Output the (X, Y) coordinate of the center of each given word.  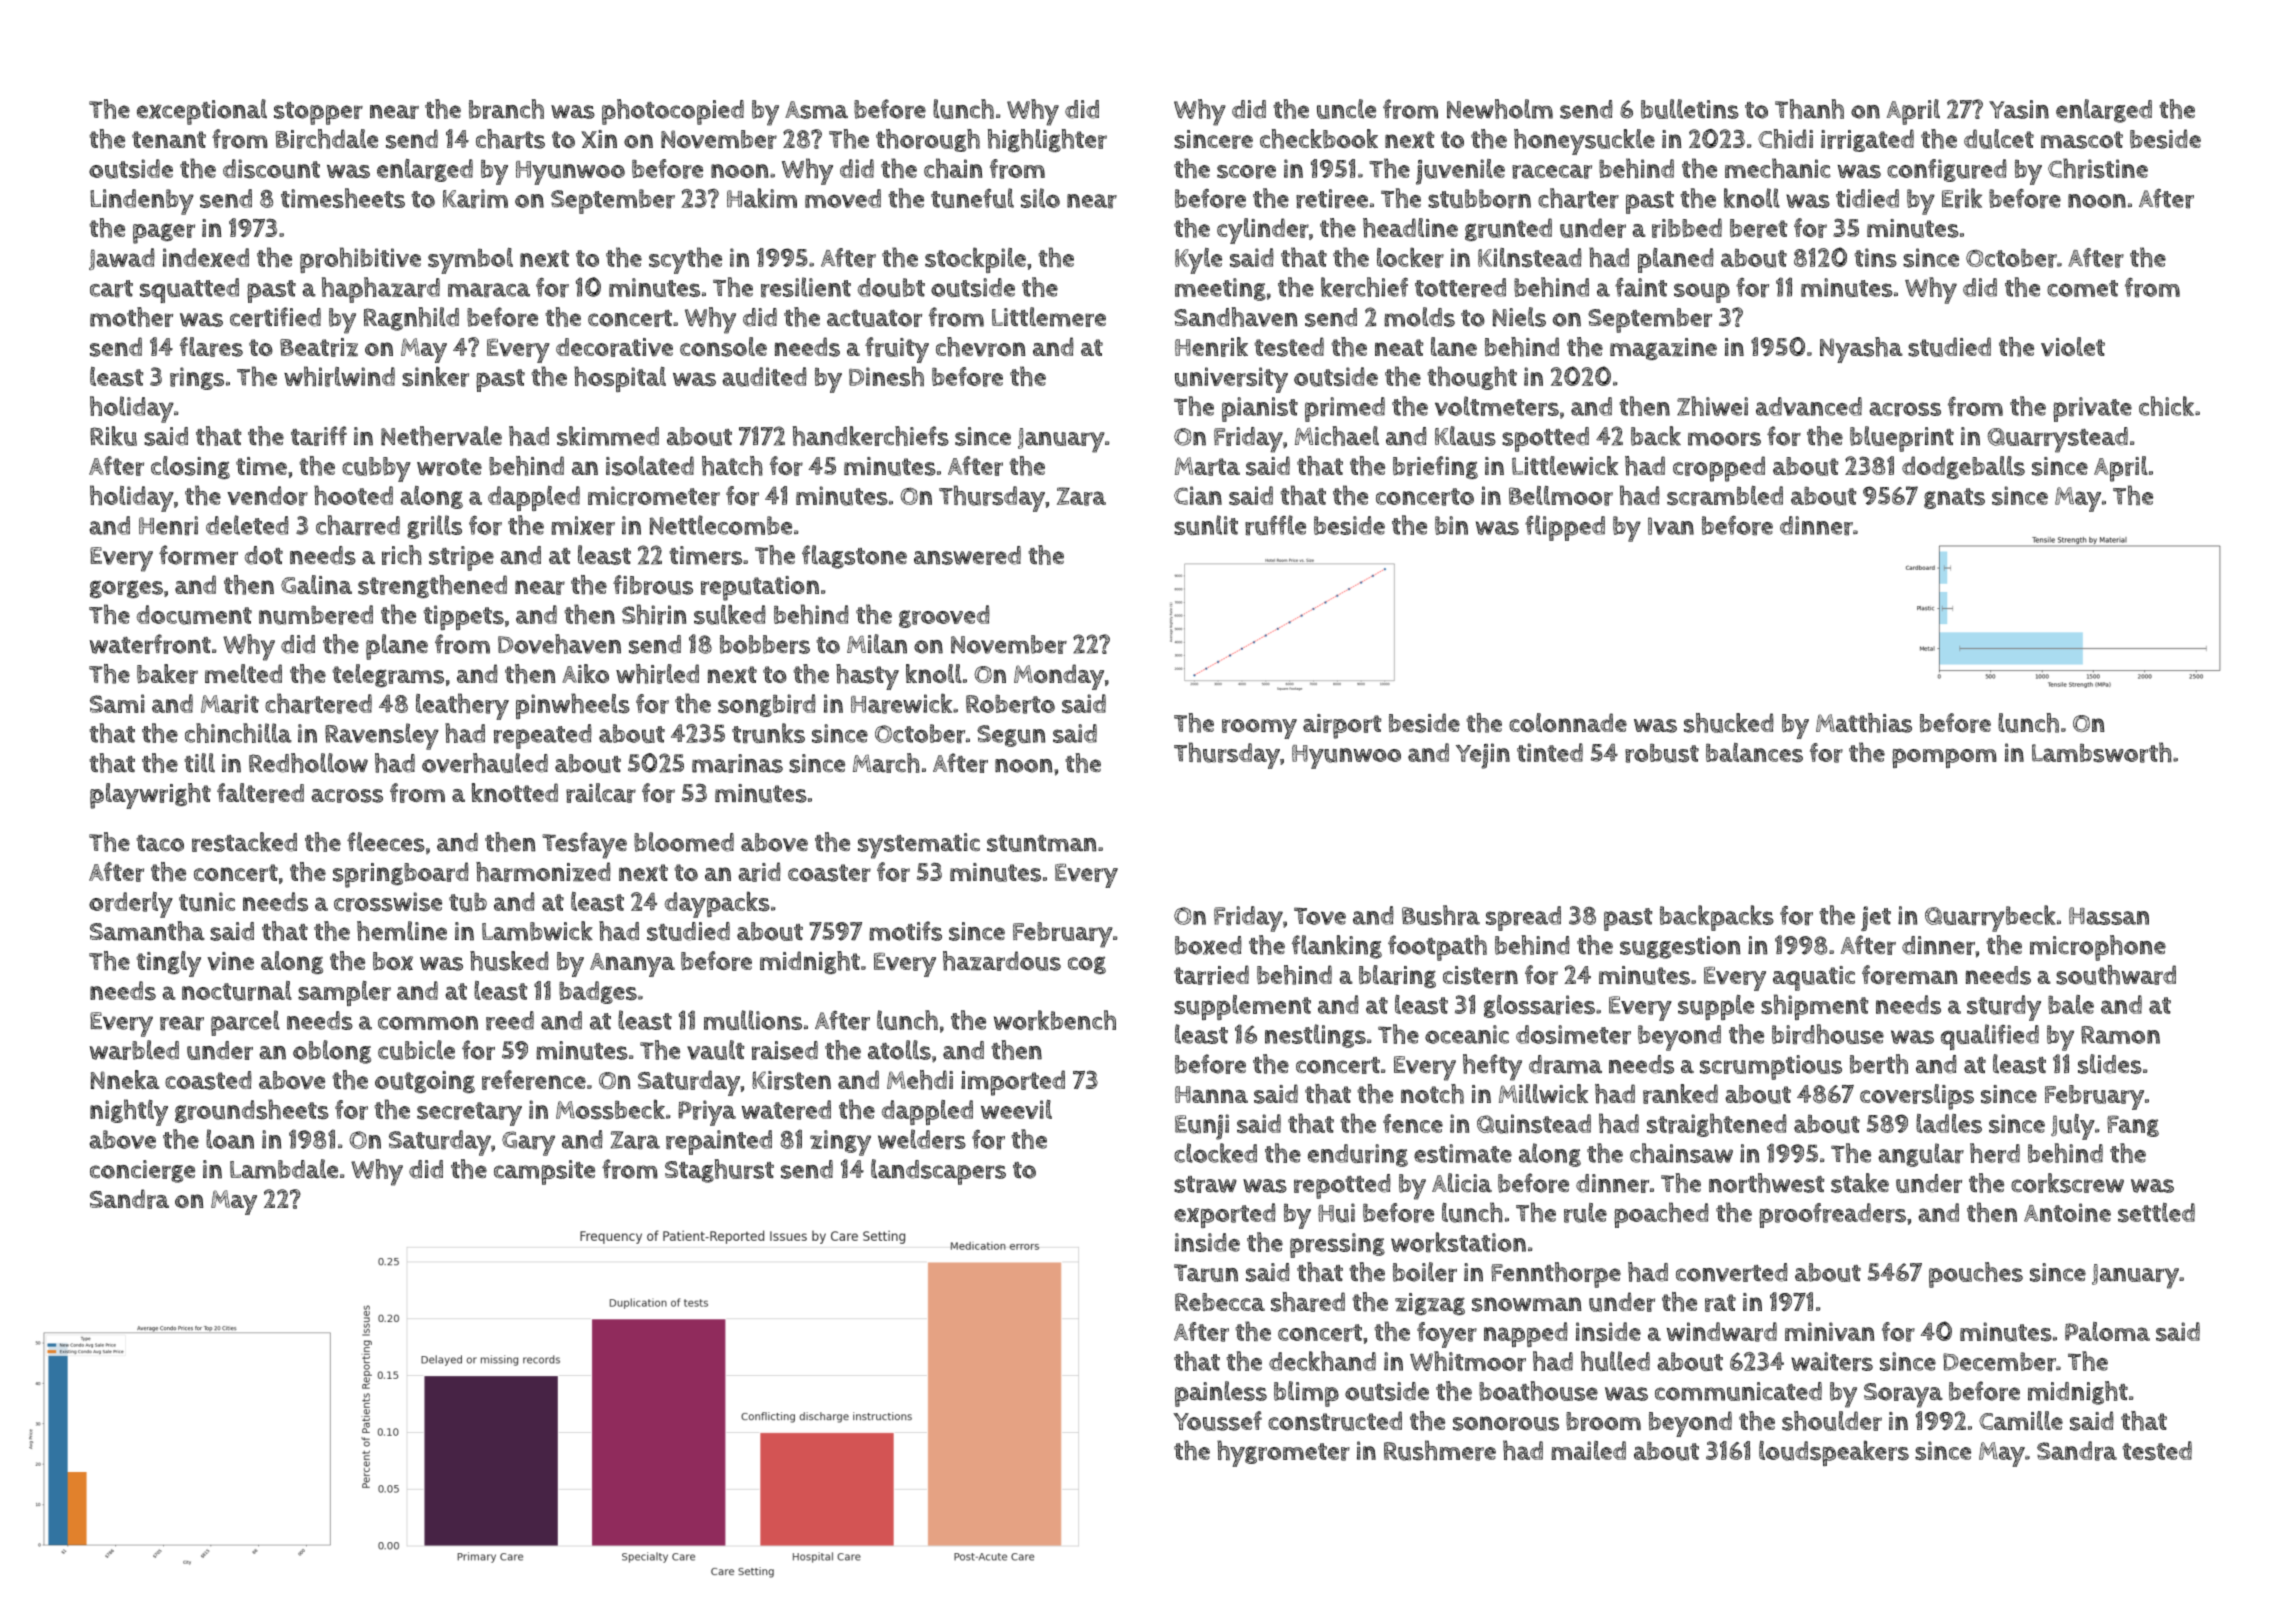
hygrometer (1283, 1453)
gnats (1954, 498)
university (1231, 380)
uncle (1346, 109)
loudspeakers (1834, 1453)
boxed (1208, 945)
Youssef (1217, 1421)
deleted (247, 525)
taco (160, 843)
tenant (169, 139)
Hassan (2109, 916)
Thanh (1809, 109)
